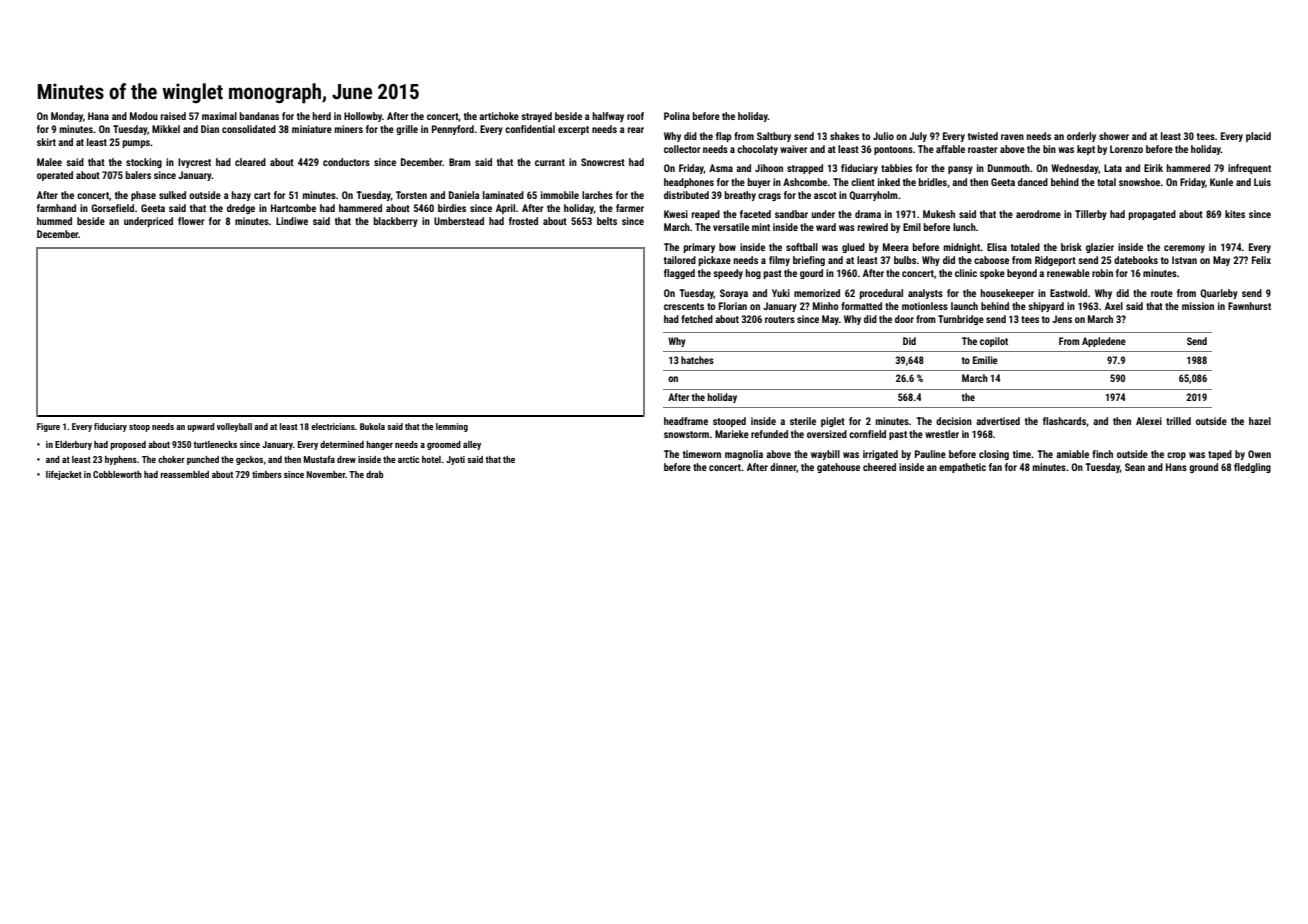 The width and height of the screenshot is (1308, 924). I want to click on timbers, so click(267, 474).
